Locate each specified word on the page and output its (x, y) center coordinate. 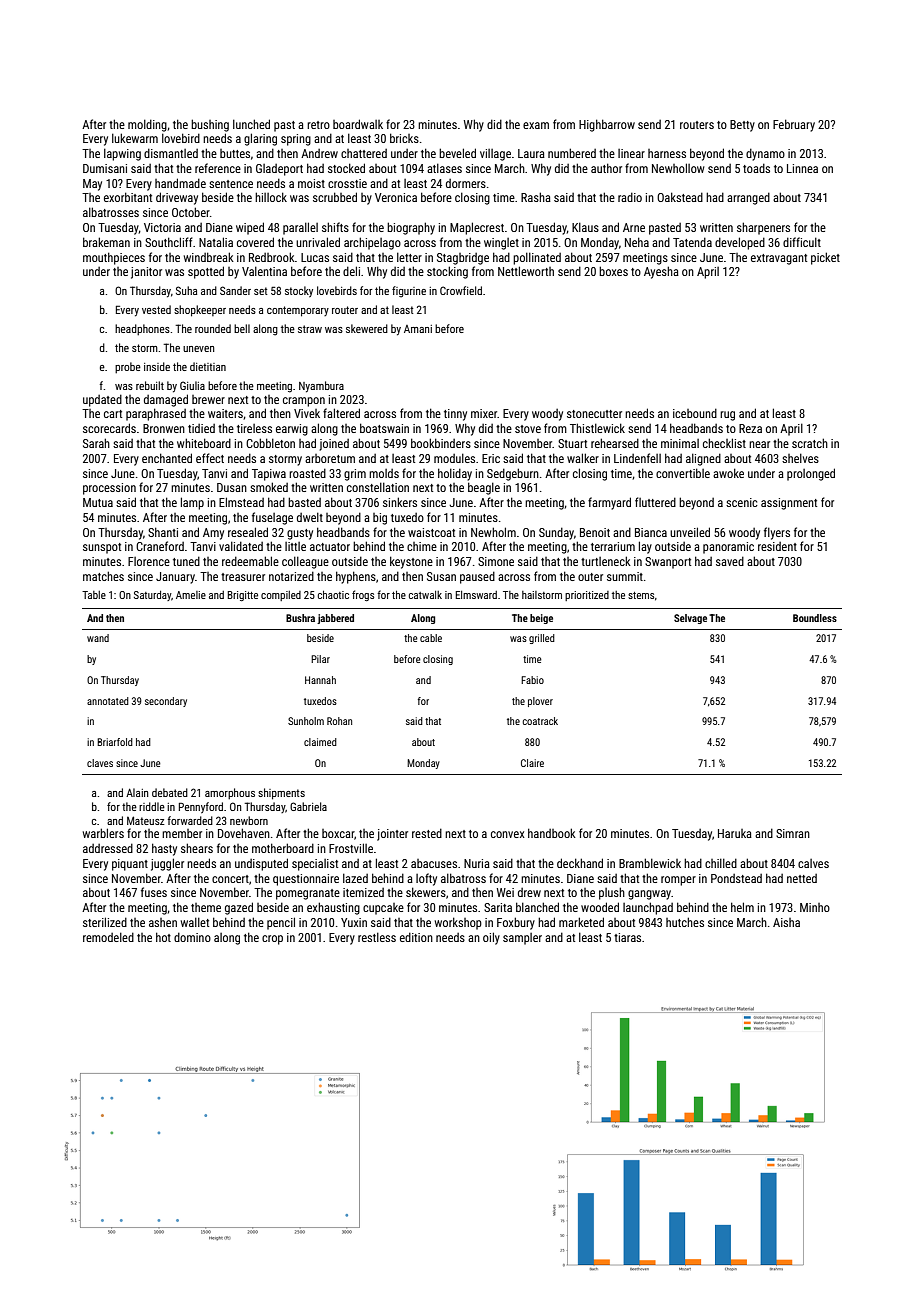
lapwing (122, 154)
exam (536, 125)
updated (102, 400)
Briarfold (115, 742)
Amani (418, 329)
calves (813, 863)
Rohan (339, 721)
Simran (793, 833)
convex (508, 834)
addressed (108, 848)
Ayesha (661, 272)
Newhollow (678, 168)
